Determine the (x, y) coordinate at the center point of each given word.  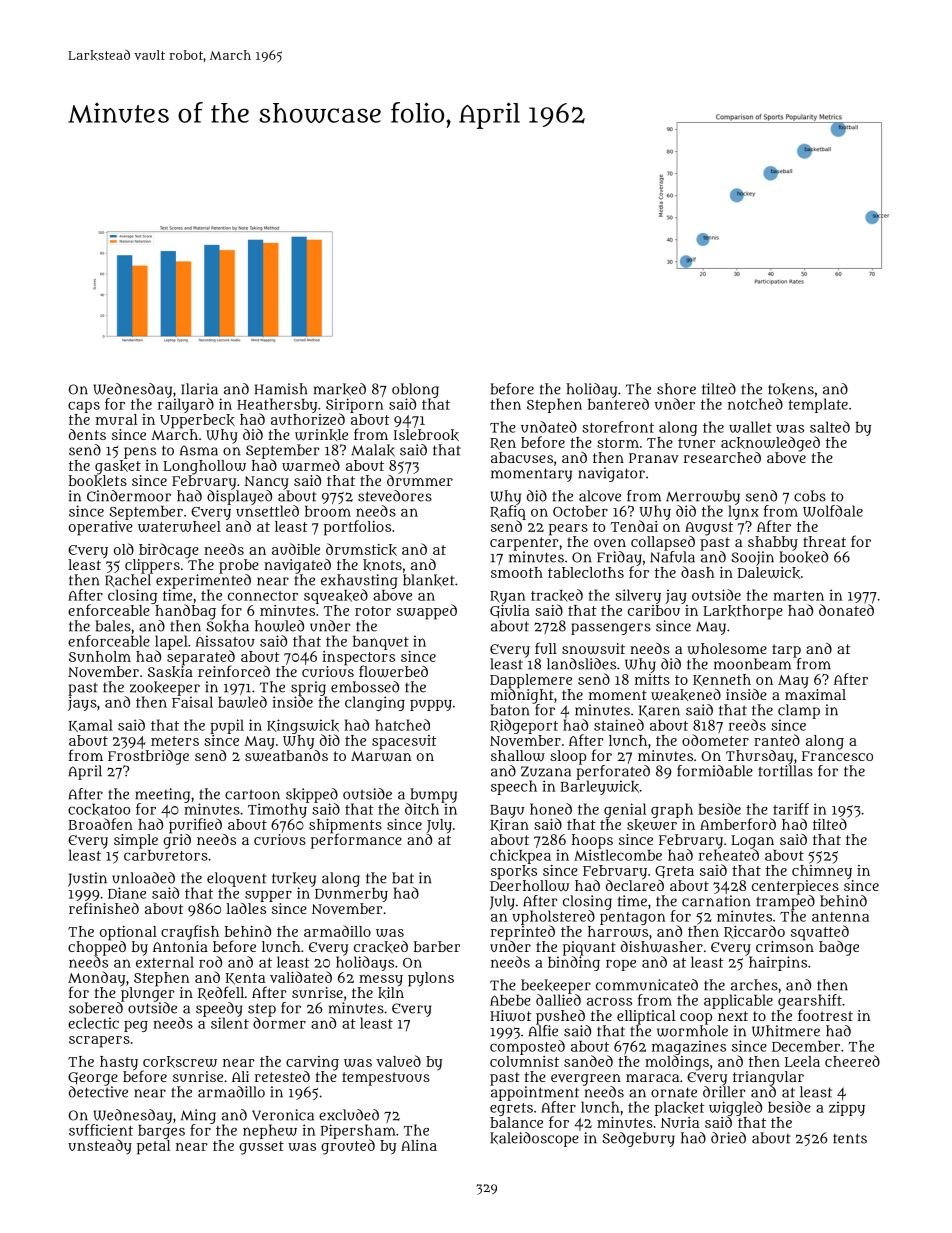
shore (676, 389)
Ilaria (199, 389)
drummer (420, 480)
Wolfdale (833, 511)
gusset (261, 1148)
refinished (104, 908)
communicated (647, 985)
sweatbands (286, 756)
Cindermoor (129, 496)
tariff (791, 809)
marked (340, 389)
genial (625, 810)
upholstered (553, 917)
